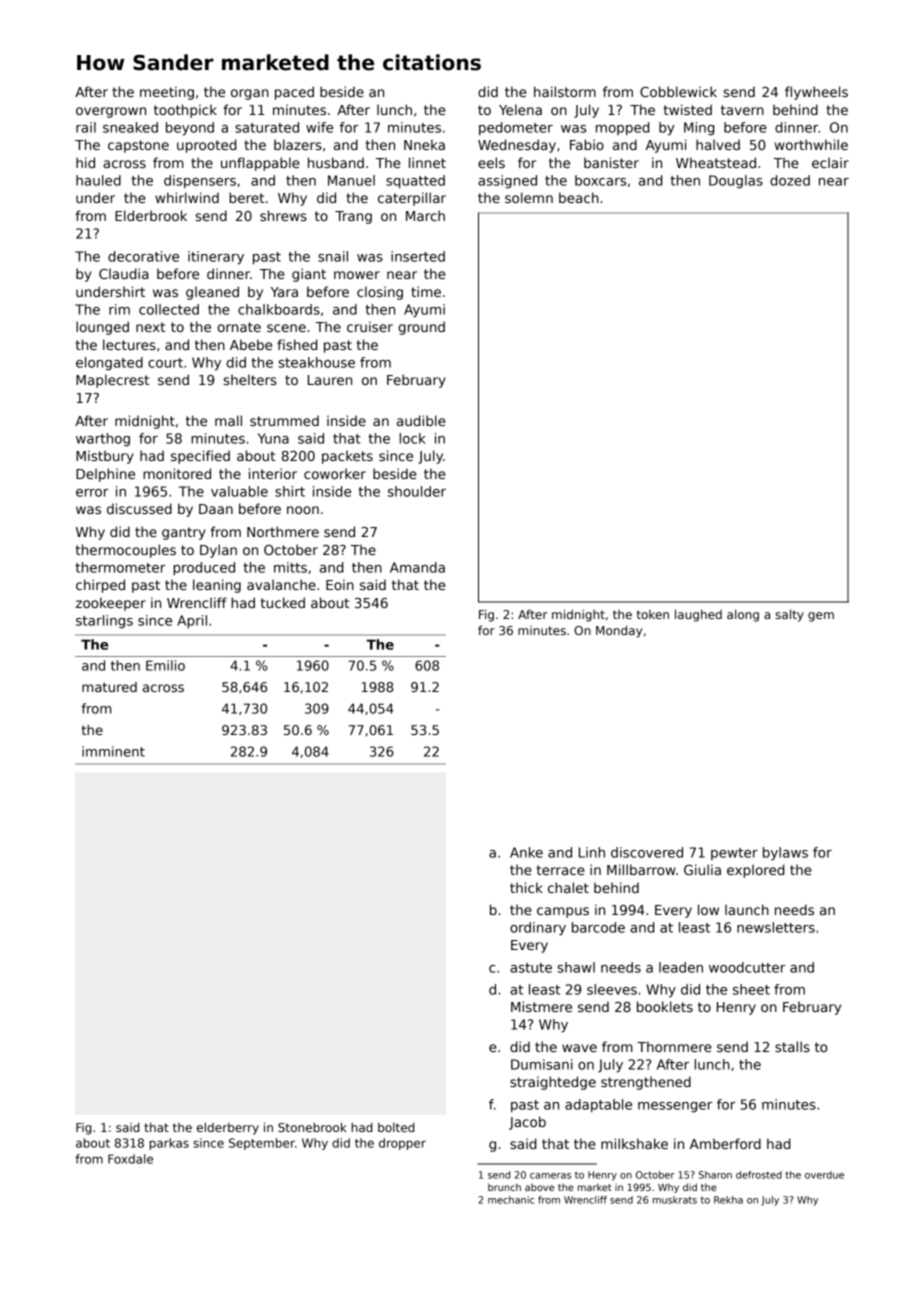 Image resolution: width=924 pixels, height=1308 pixels. I want to click on audible, so click(421, 420).
